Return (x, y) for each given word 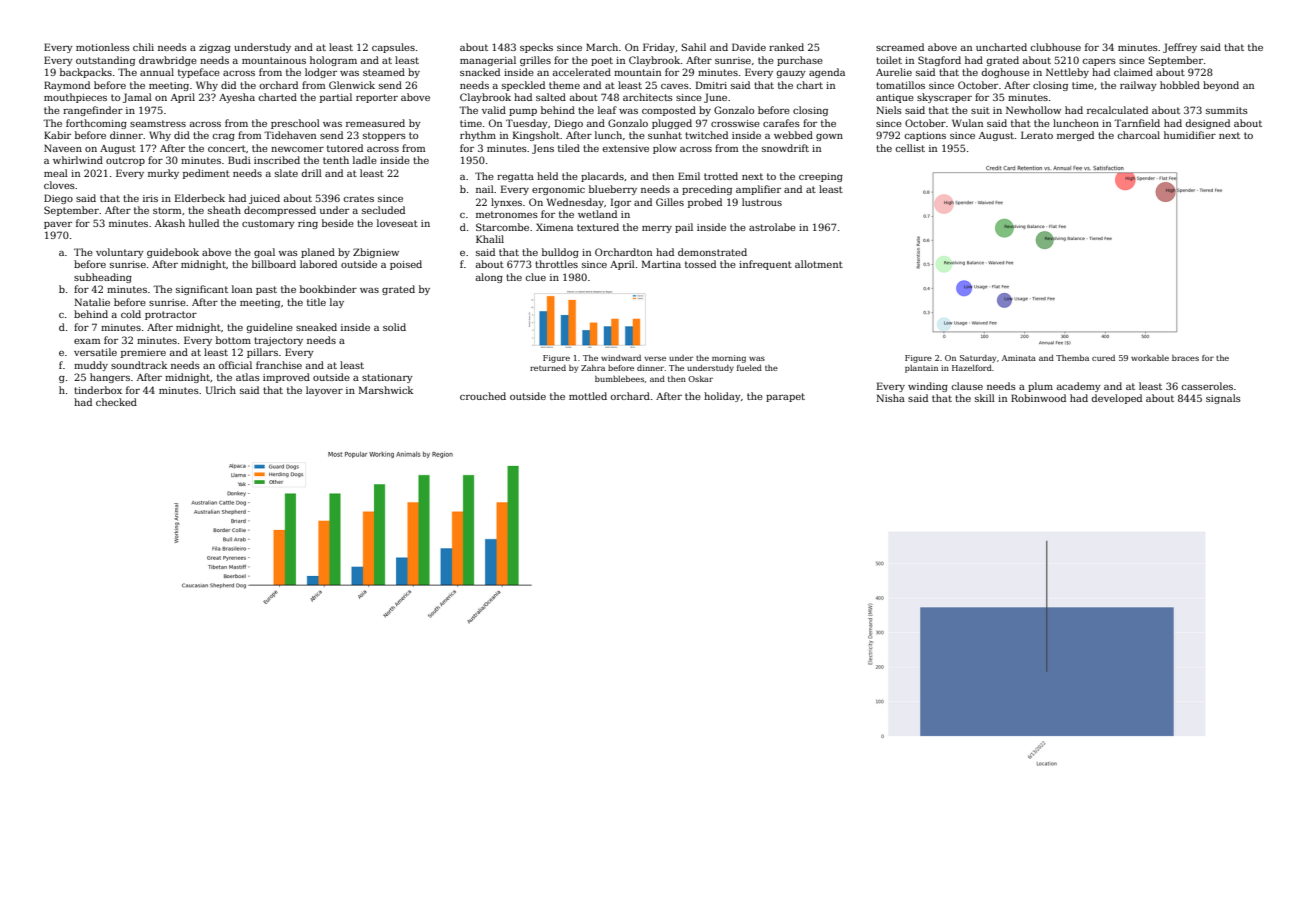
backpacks (86, 73)
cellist (910, 148)
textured (598, 227)
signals (1223, 399)
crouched (483, 396)
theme (564, 85)
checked (116, 402)
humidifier (1190, 135)
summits (1227, 110)
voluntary (120, 253)
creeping (821, 177)
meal (56, 173)
